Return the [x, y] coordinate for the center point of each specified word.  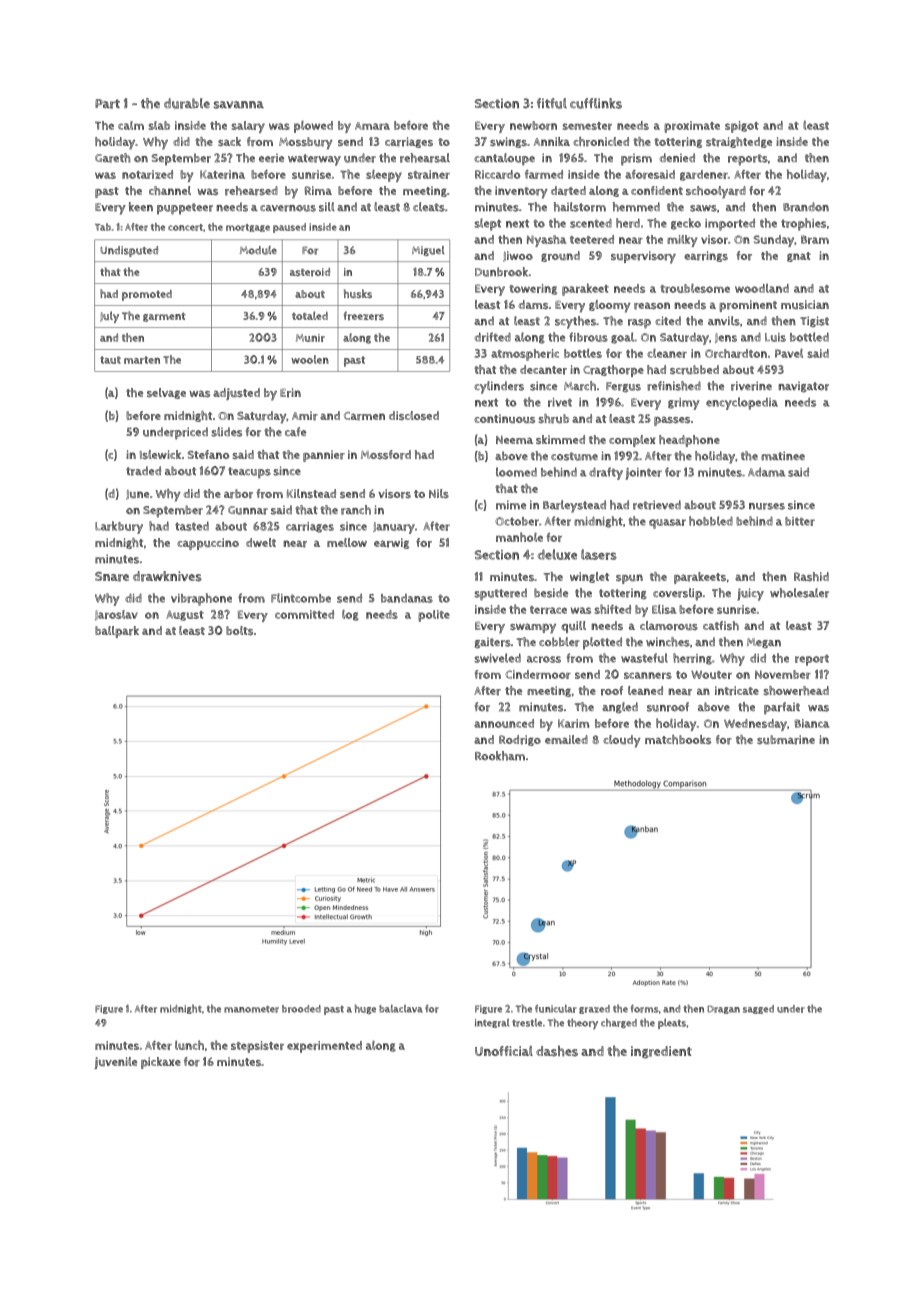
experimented [324, 1047]
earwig [391, 543]
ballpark [117, 632]
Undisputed [129, 251]
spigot [742, 127]
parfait [782, 708]
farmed [544, 174]
